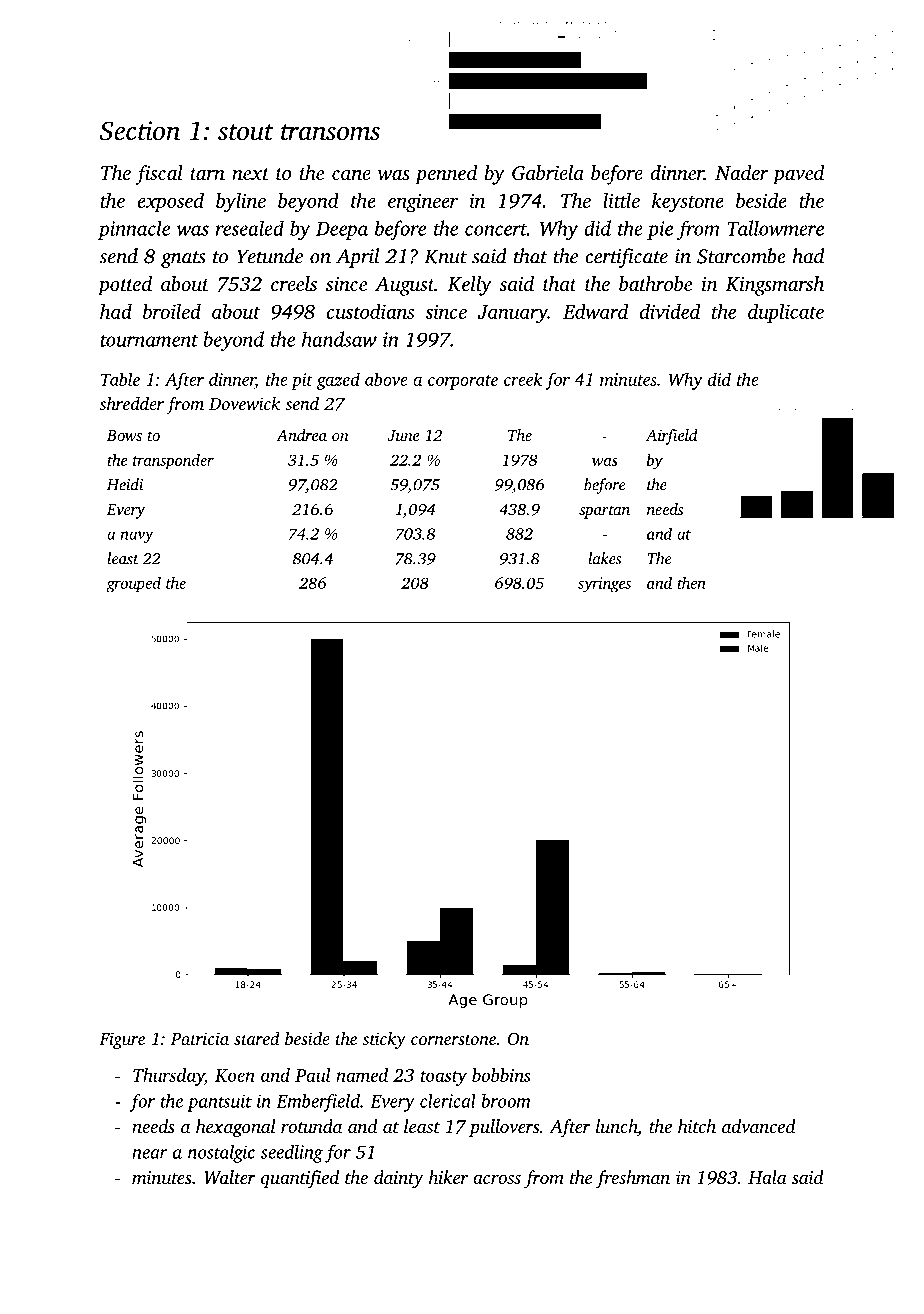 This screenshot has height=1314, width=924. Describe the element at coordinates (798, 175) in the screenshot. I see `paved` at that location.
